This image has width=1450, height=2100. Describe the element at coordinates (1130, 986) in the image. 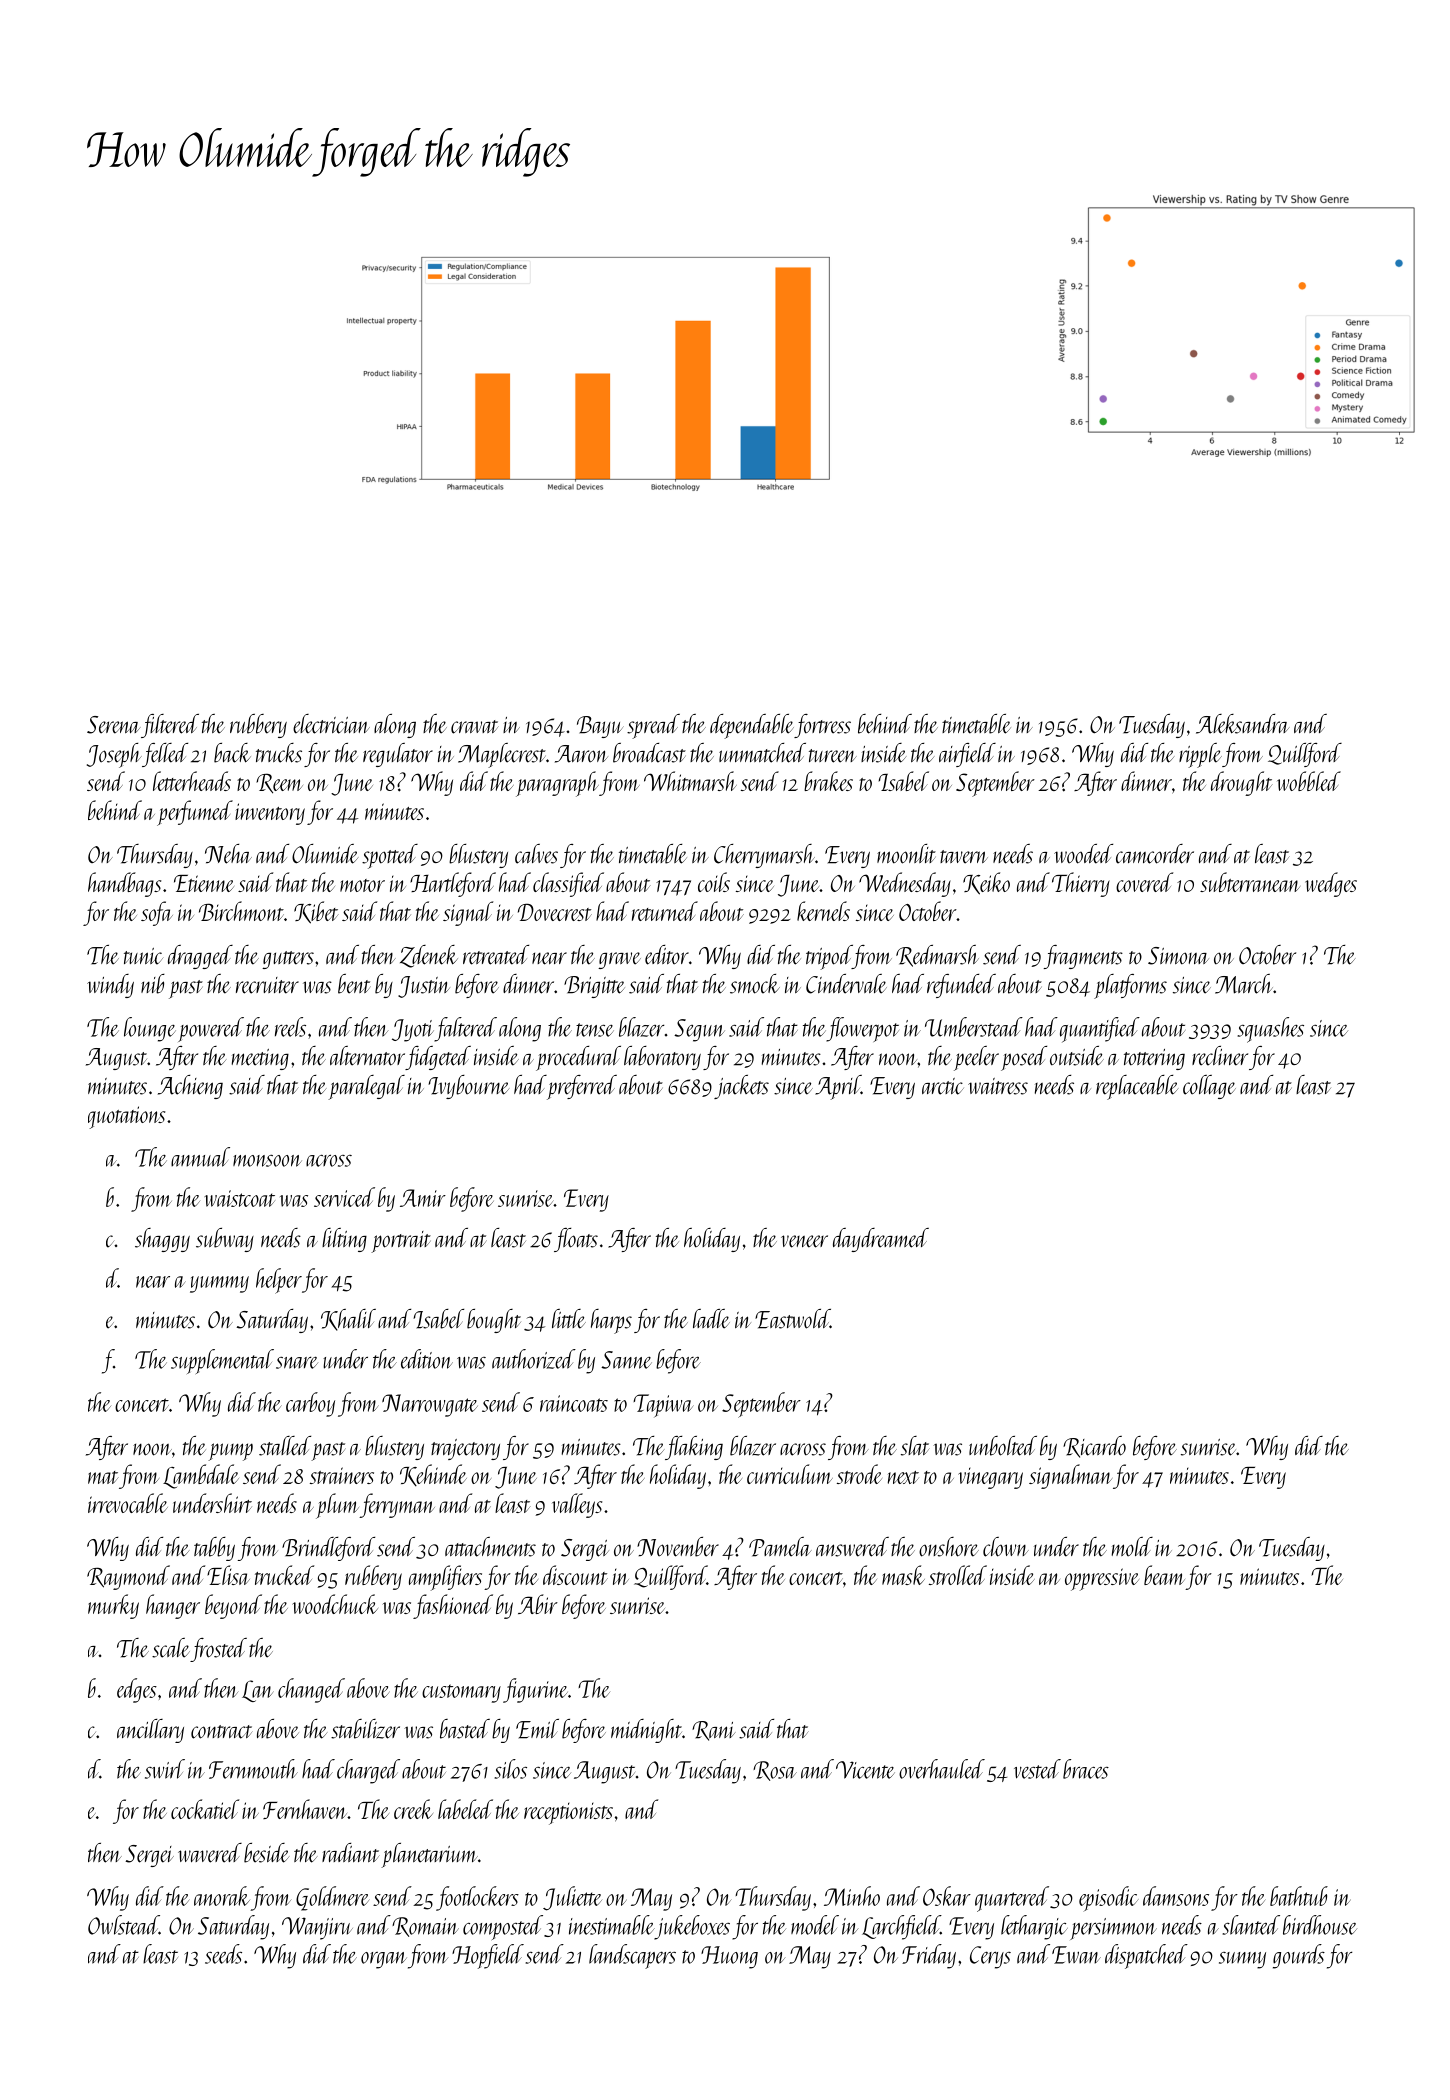

I see `platforms` at that location.
